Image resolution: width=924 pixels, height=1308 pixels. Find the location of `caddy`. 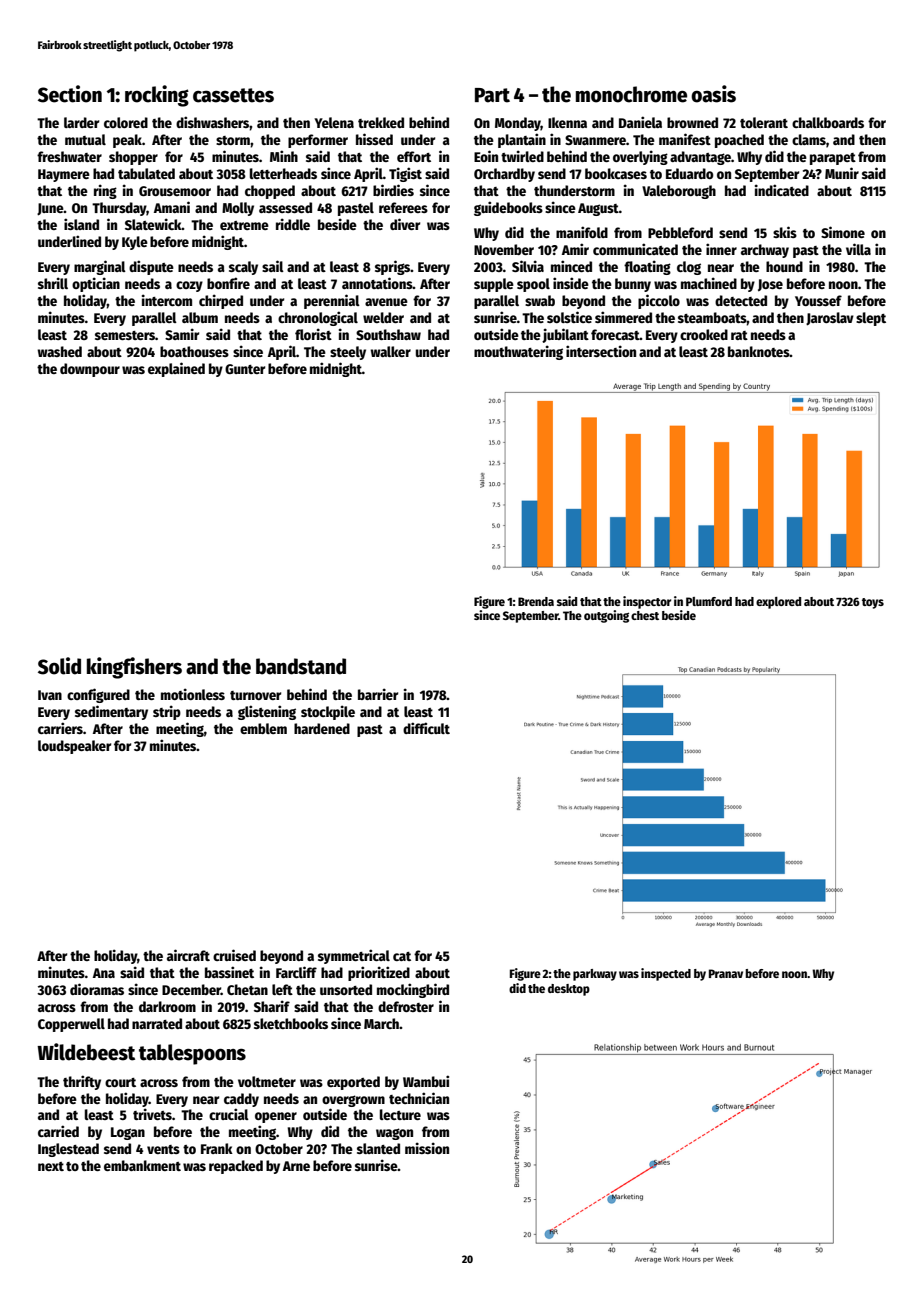

caddy is located at coordinates (241, 1100).
